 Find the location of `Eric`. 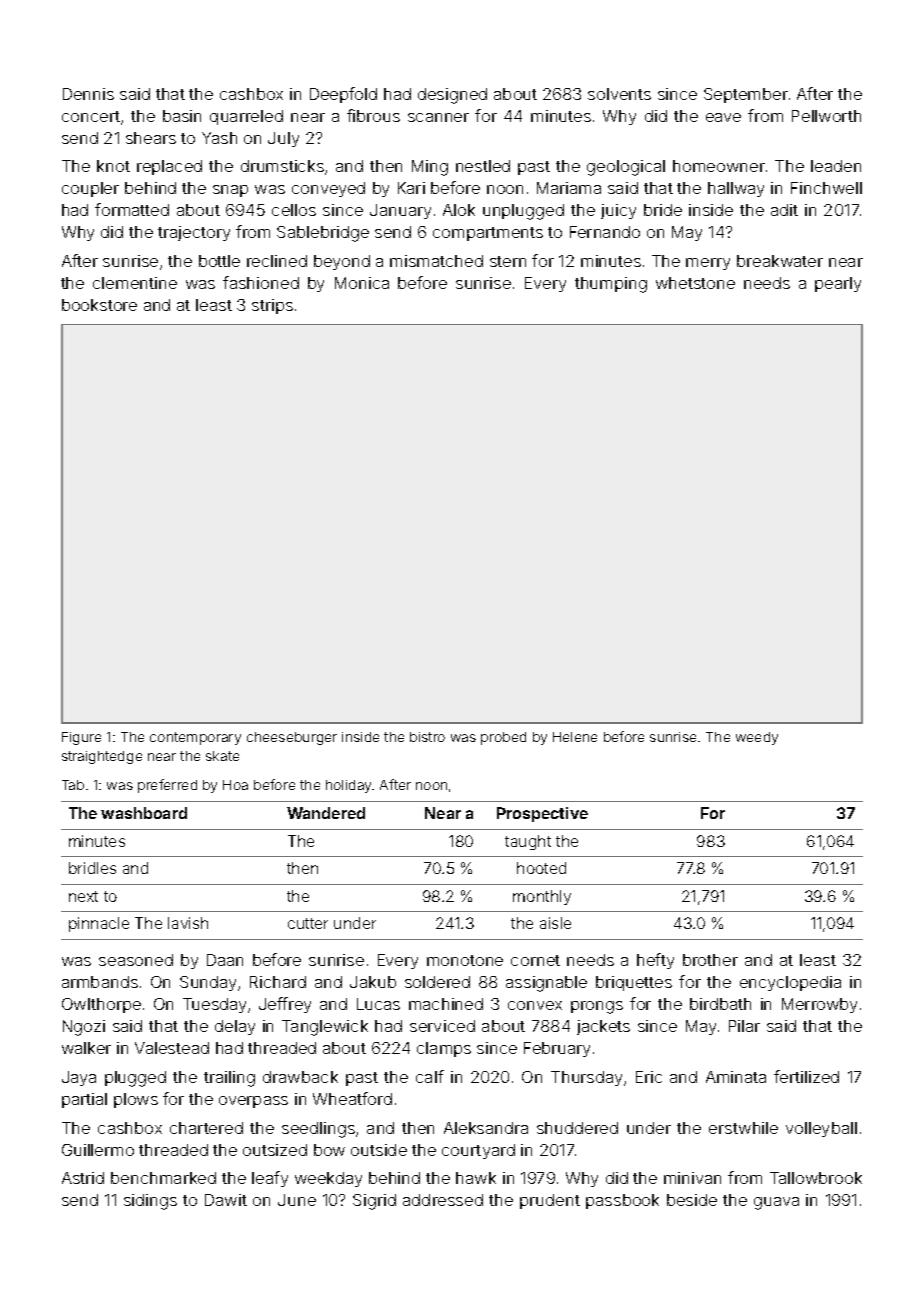

Eric is located at coordinates (649, 1077).
